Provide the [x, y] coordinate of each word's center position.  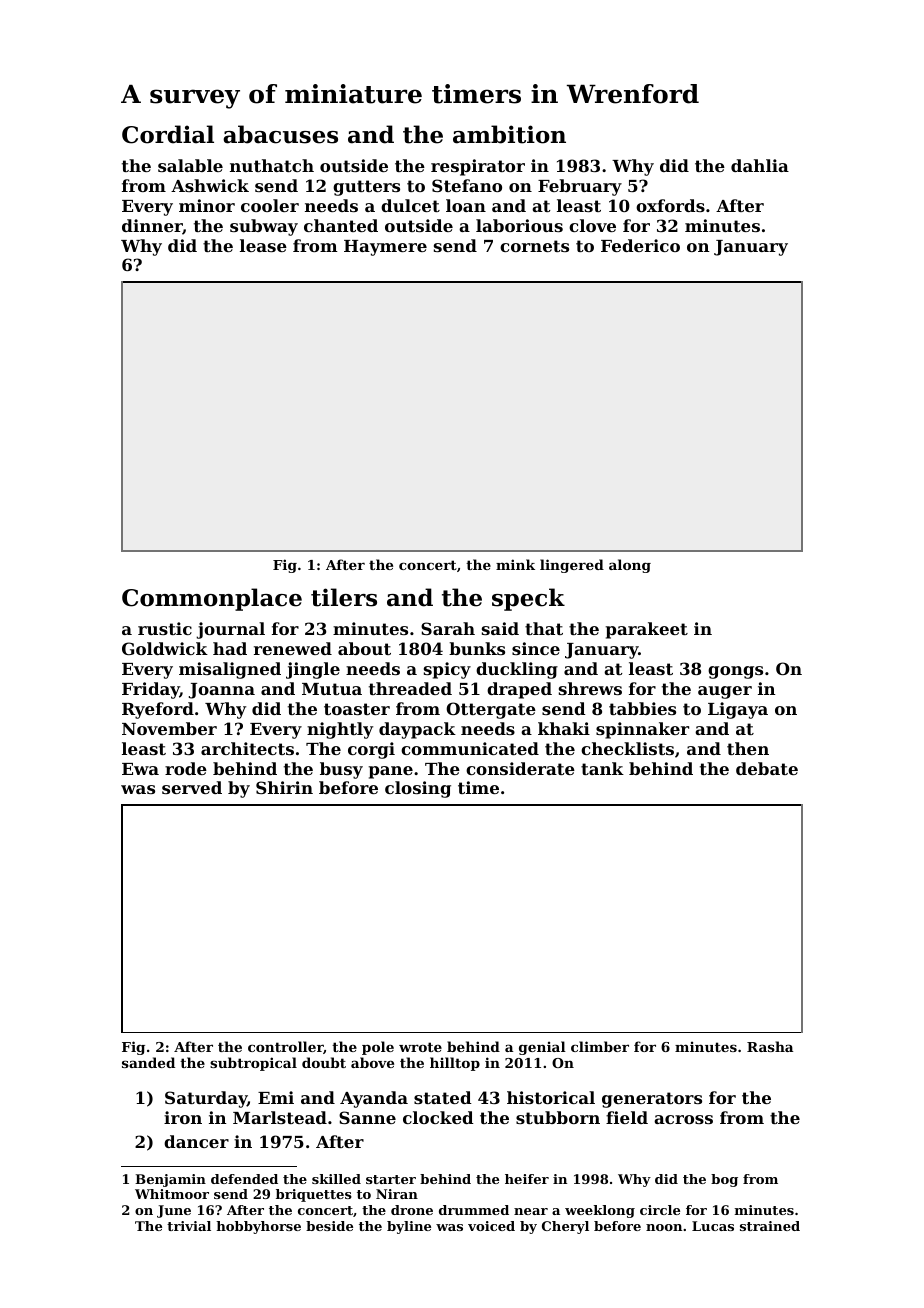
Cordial [168, 134]
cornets [534, 246]
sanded [148, 1062]
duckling [517, 670]
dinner [152, 227]
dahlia [760, 165]
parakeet [647, 630]
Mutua [332, 689]
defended [244, 1179]
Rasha [770, 1046]
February [580, 187]
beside [329, 1226]
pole [378, 1048]
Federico [640, 245]
